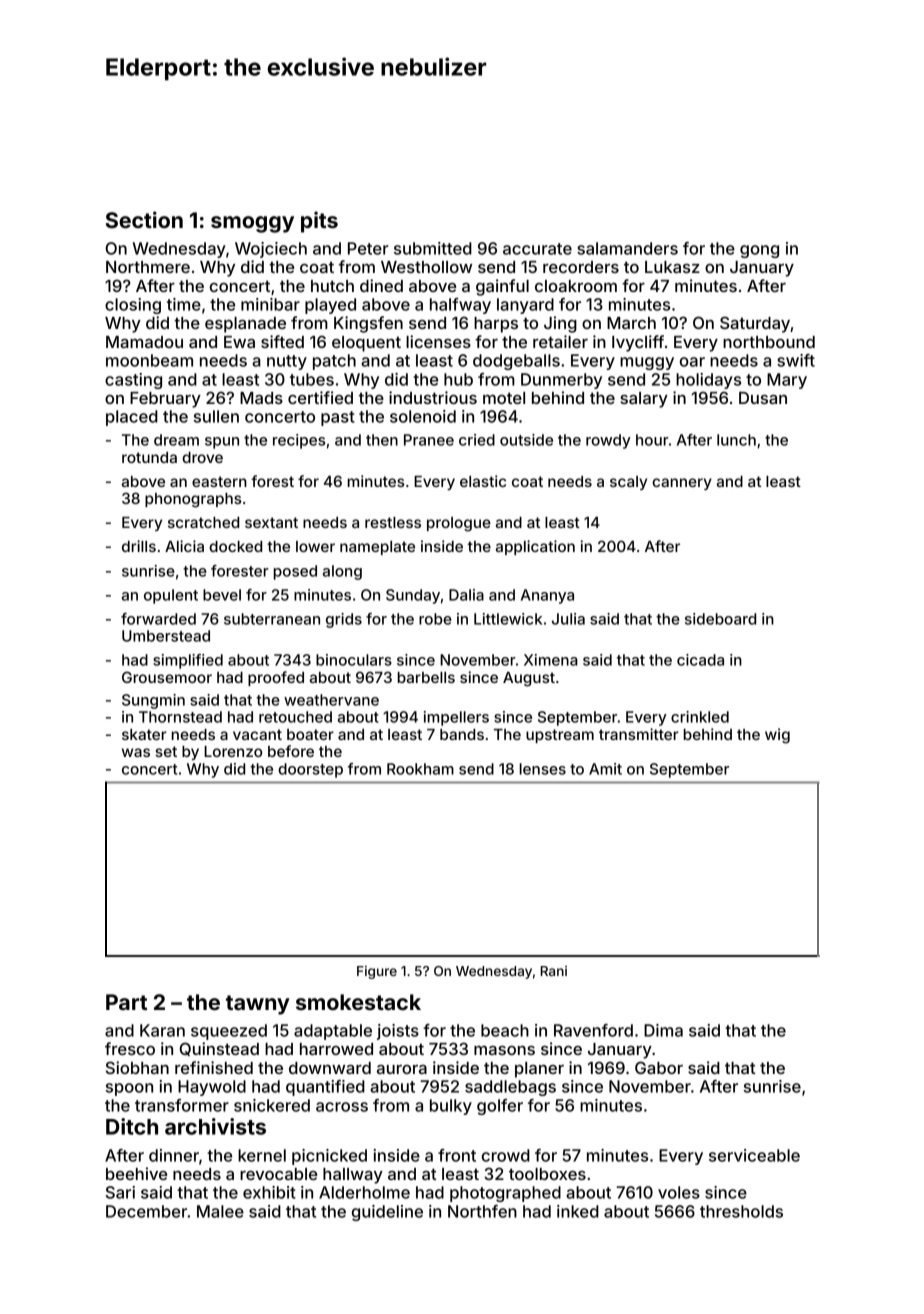 The width and height of the document is (924, 1314). What do you see at coordinates (368, 248) in the document?
I see `Peter` at bounding box center [368, 248].
